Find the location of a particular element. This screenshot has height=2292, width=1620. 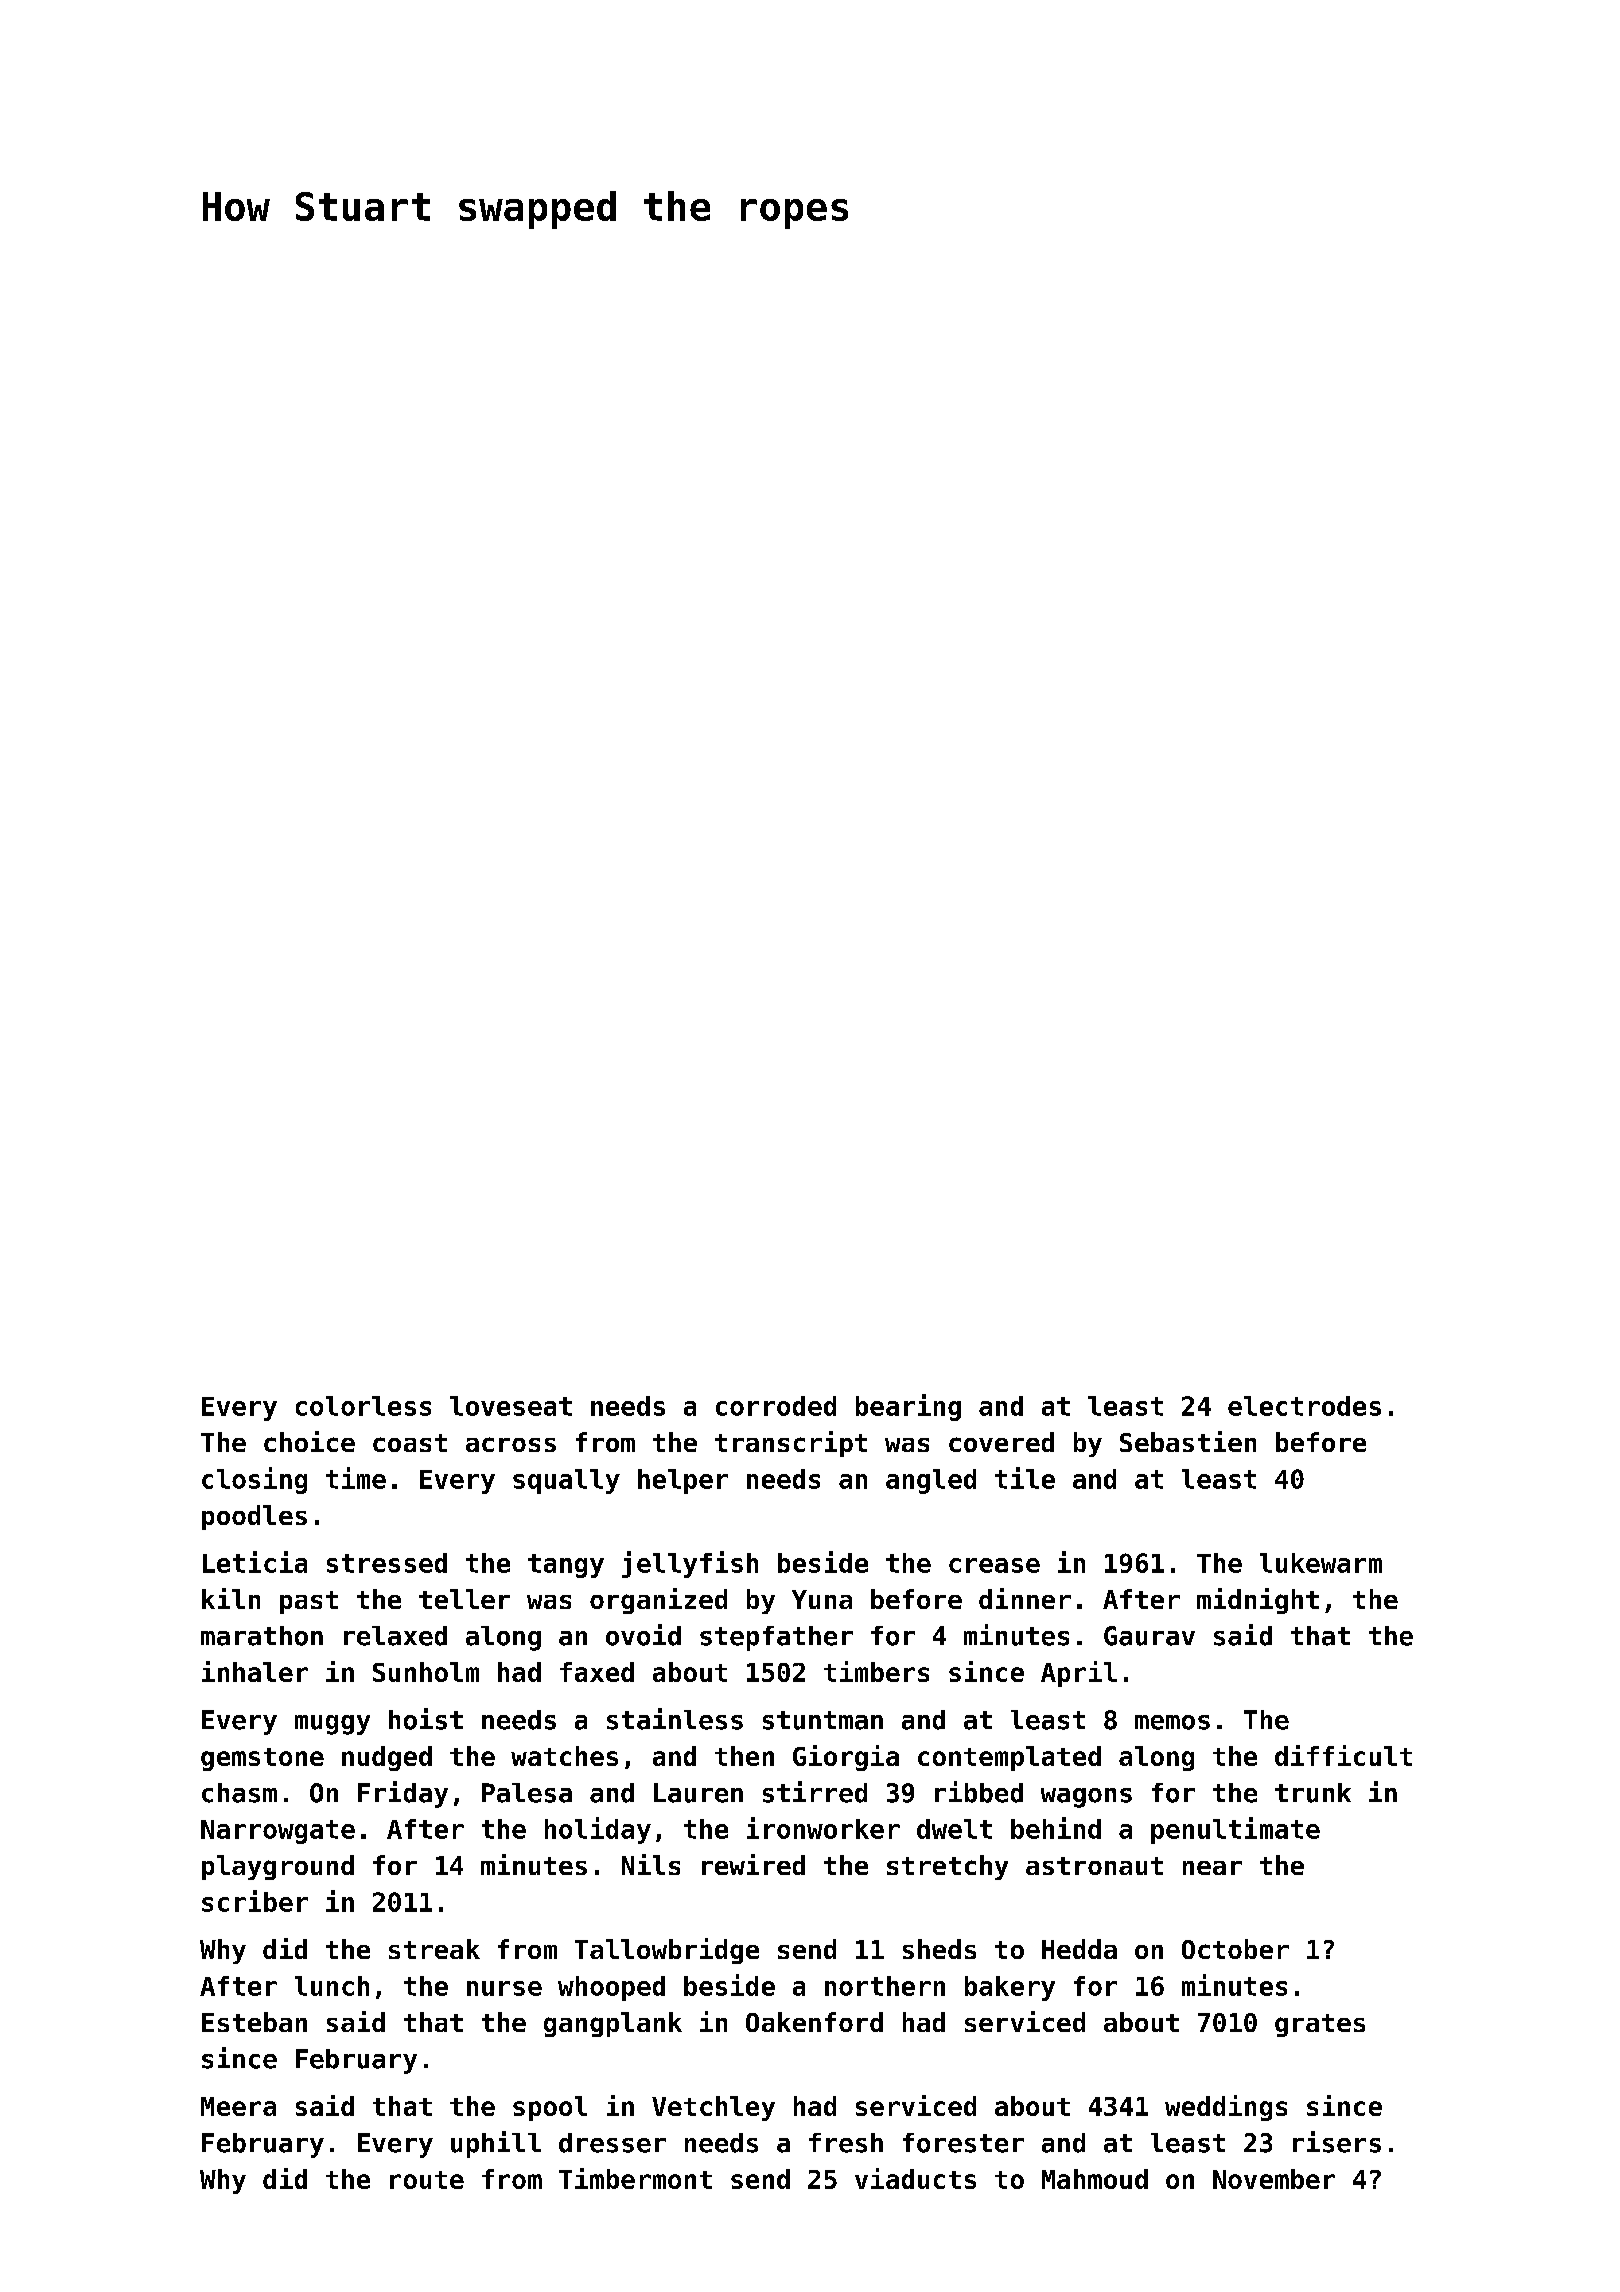

watches is located at coordinates (564, 1756).
